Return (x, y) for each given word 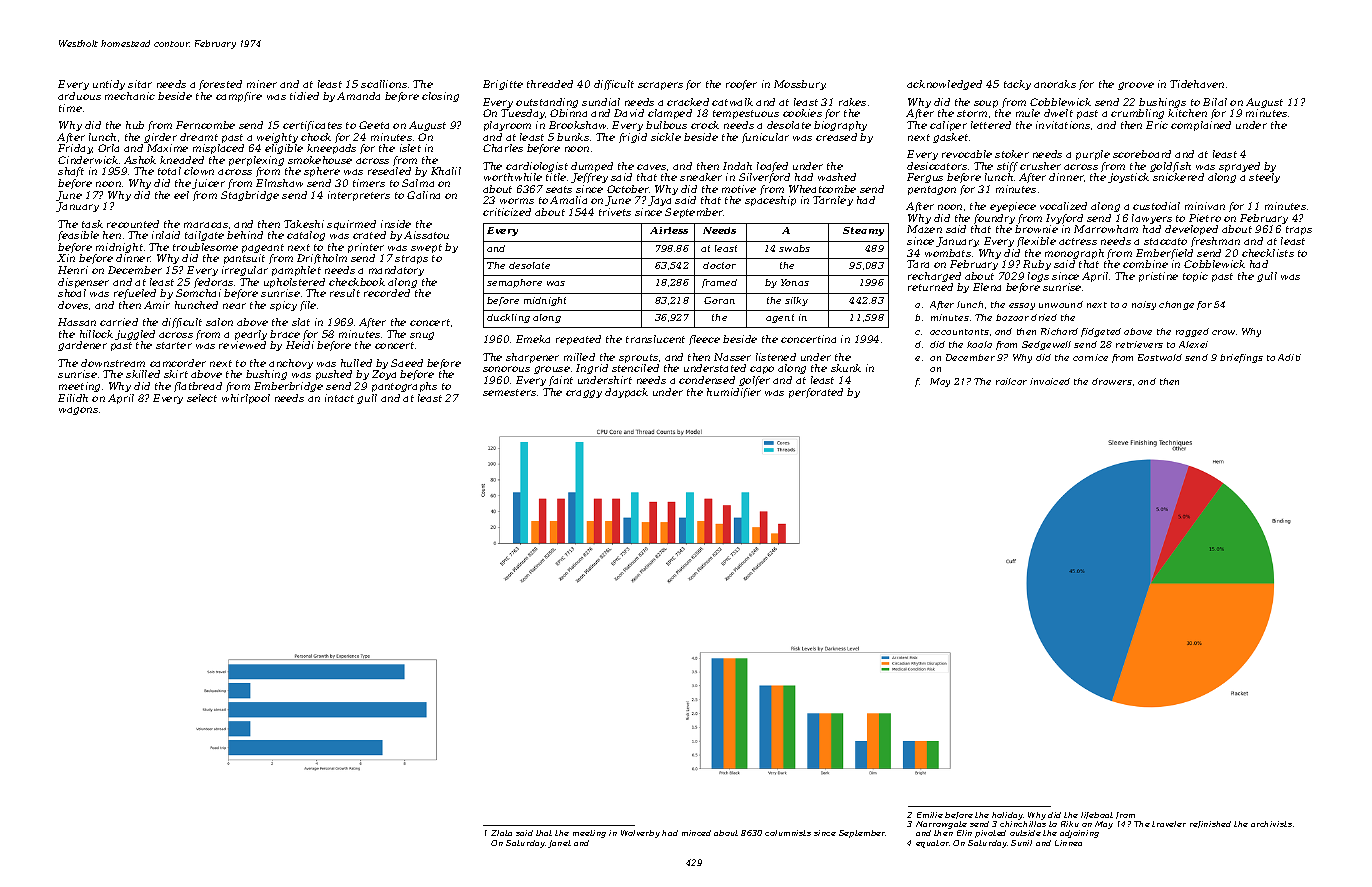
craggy (584, 394)
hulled (356, 363)
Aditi (1289, 357)
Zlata (501, 833)
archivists (1271, 824)
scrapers (660, 86)
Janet (559, 844)
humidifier (734, 393)
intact (339, 398)
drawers (1112, 381)
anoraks (1055, 84)
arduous (79, 96)
